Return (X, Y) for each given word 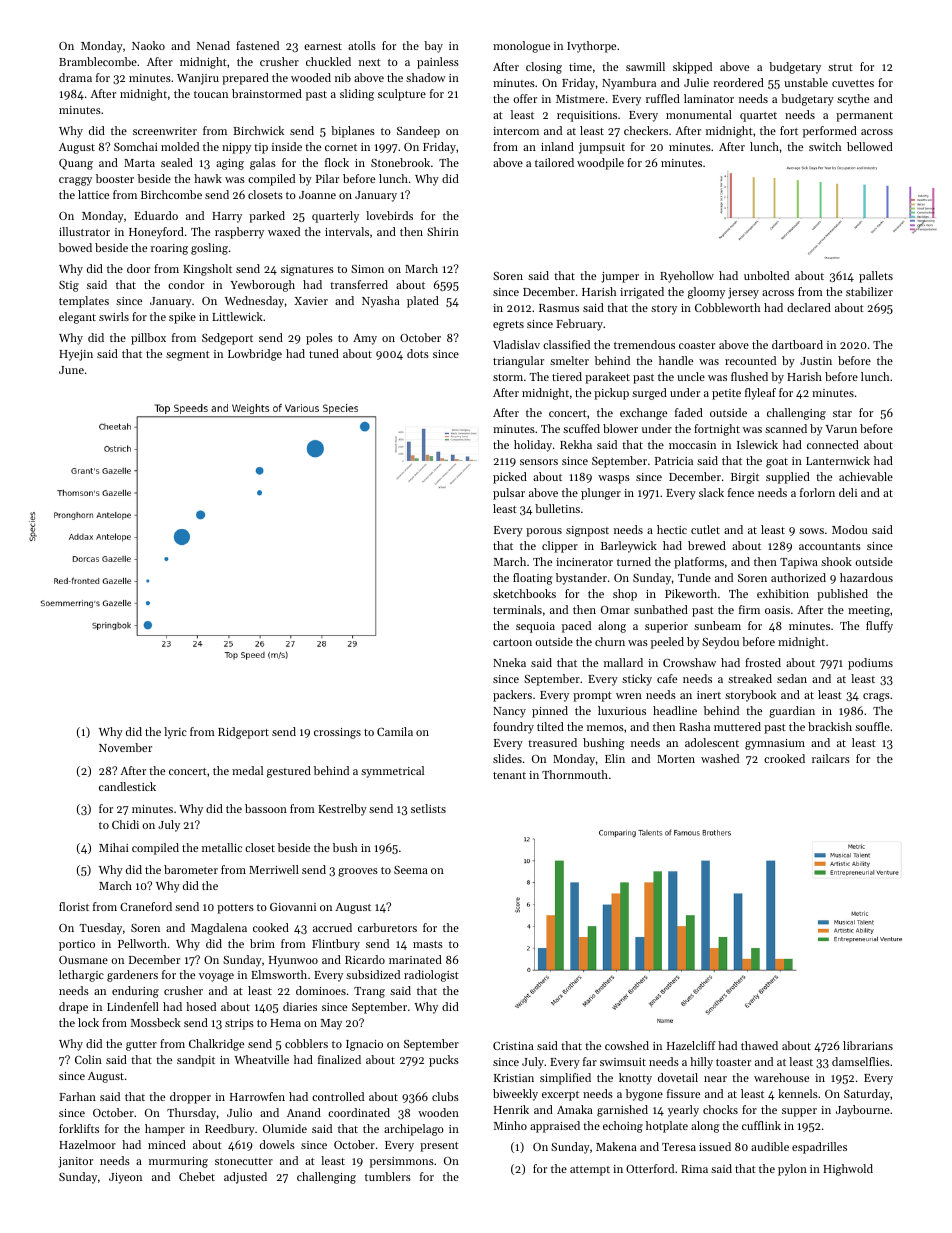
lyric (175, 733)
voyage (216, 977)
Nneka (509, 662)
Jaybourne (863, 1111)
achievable (866, 476)
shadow (426, 77)
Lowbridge (255, 355)
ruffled (663, 98)
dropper (190, 1098)
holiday (533, 446)
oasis (777, 610)
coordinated (359, 1112)
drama (75, 77)
